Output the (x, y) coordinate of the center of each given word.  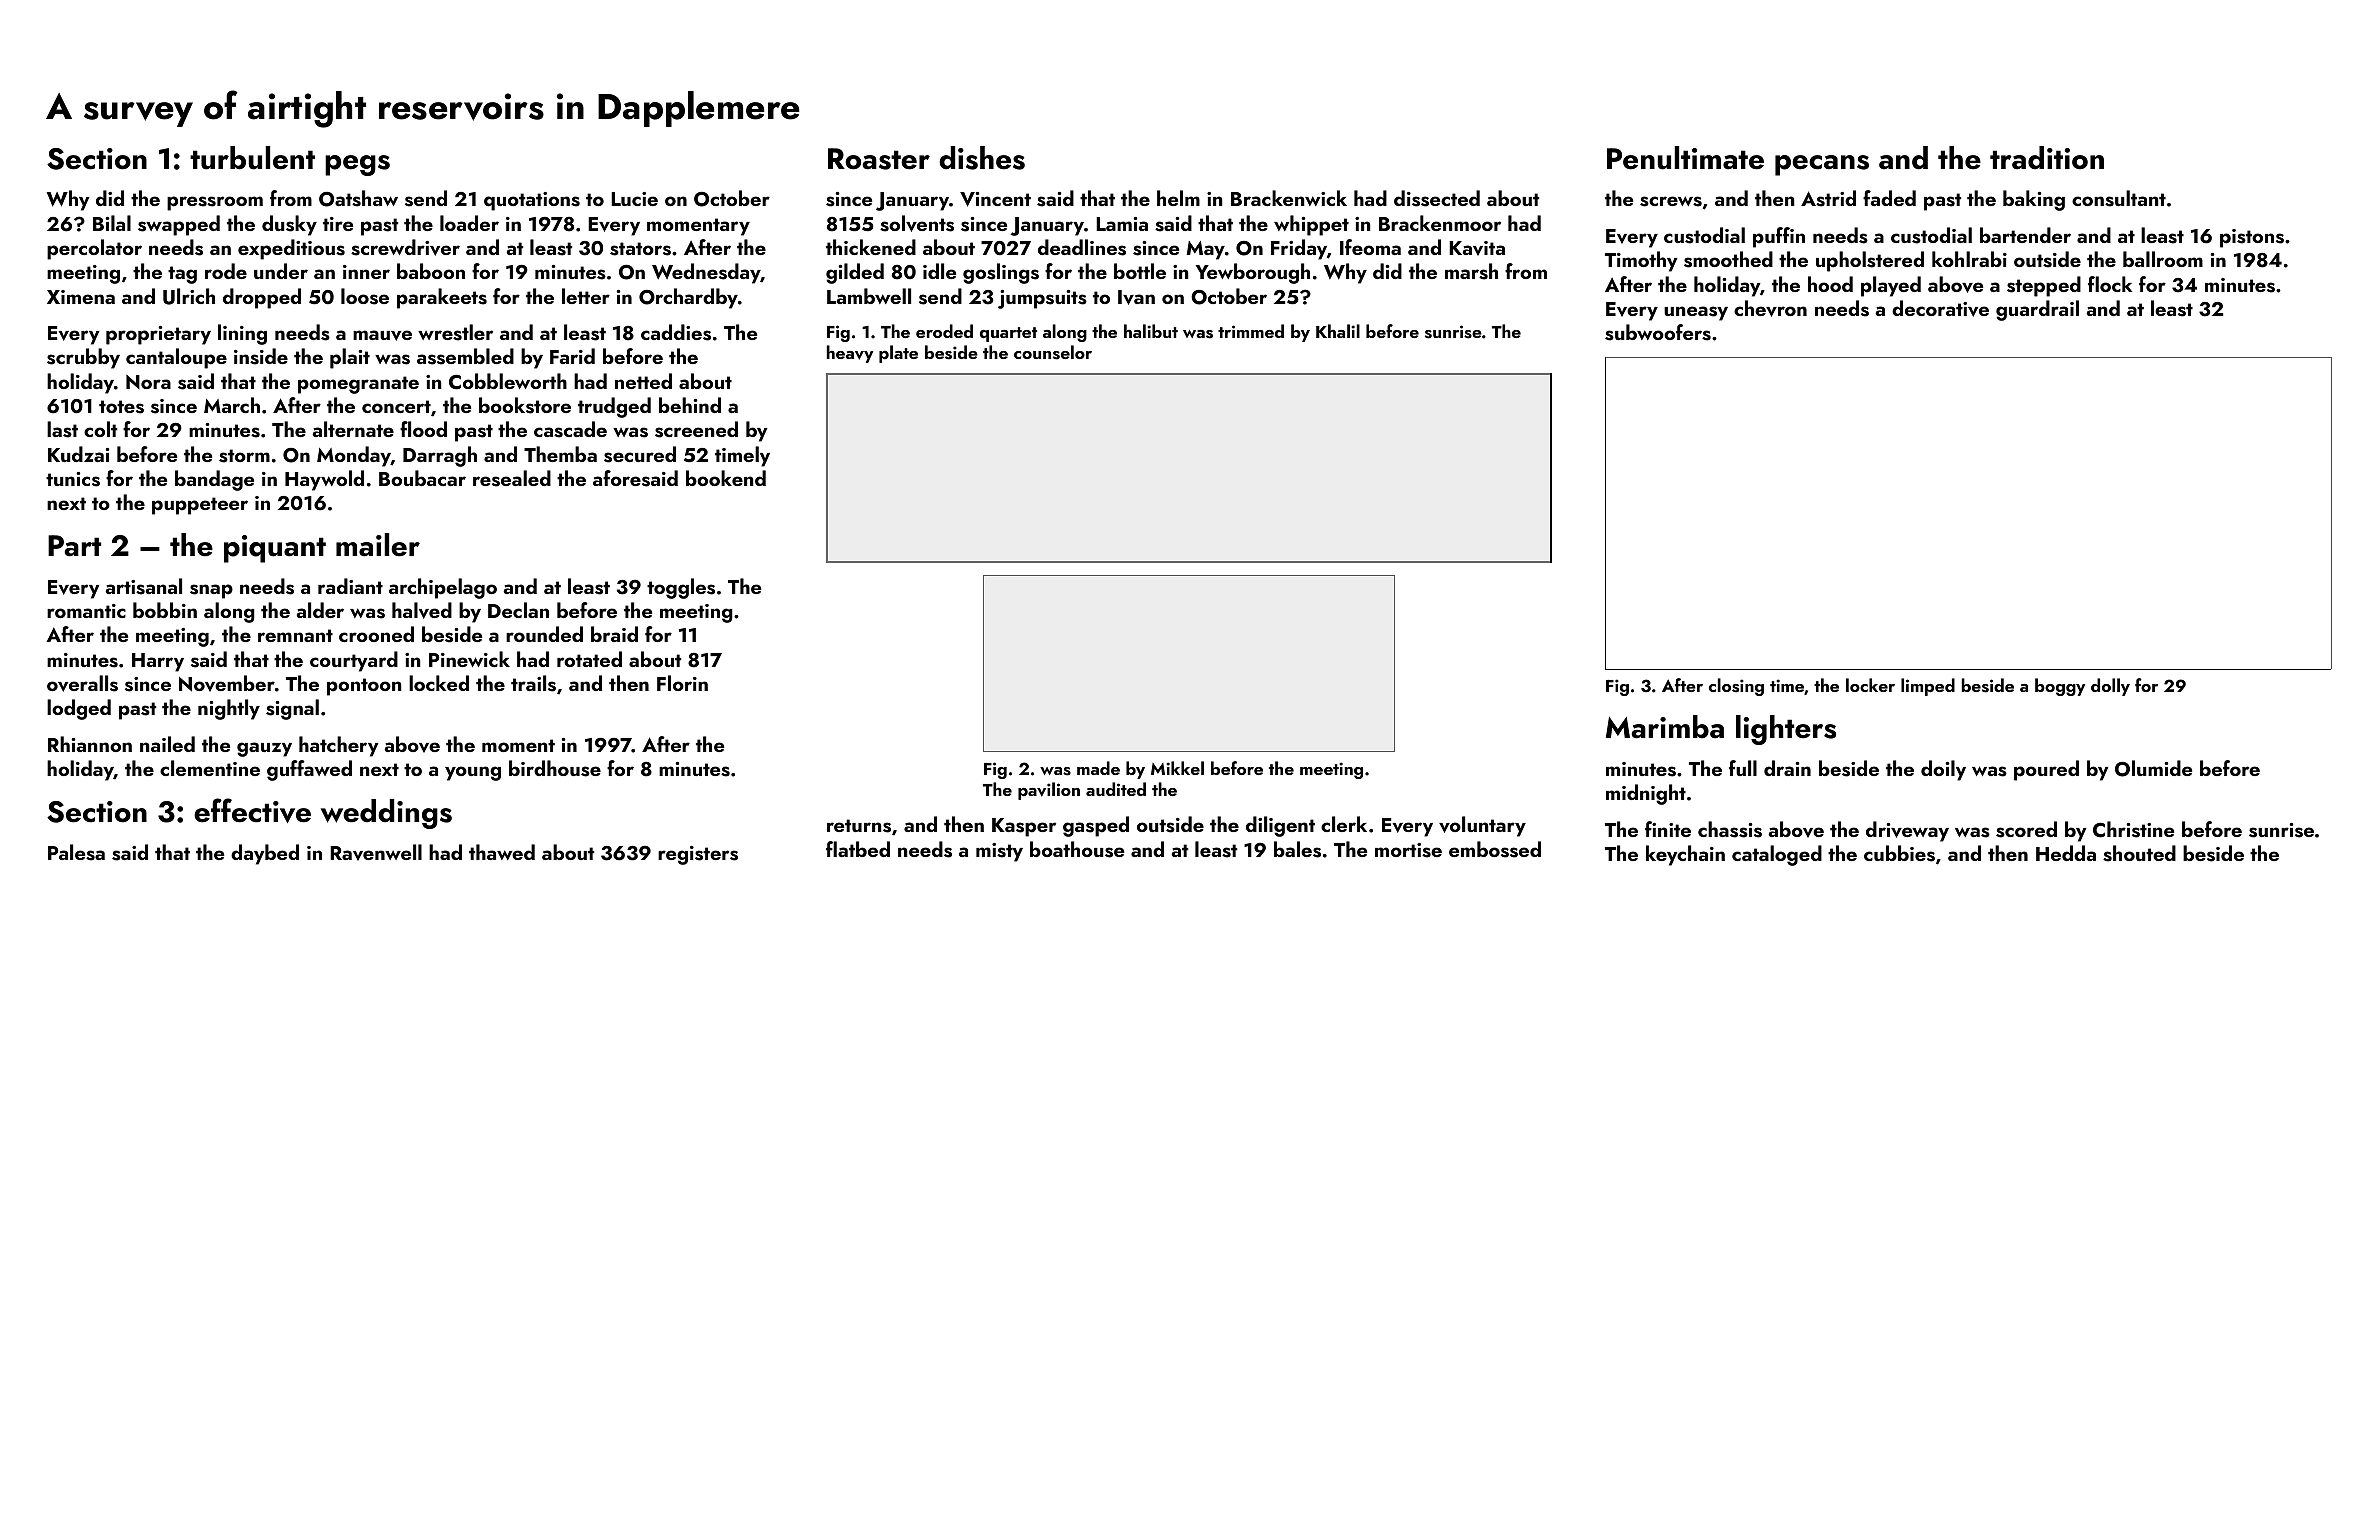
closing (1736, 687)
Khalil (1338, 331)
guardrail (2037, 310)
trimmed (1251, 331)
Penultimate (1685, 158)
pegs (357, 165)
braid (614, 634)
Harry (158, 662)
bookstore (525, 405)
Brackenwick (1289, 198)
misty (999, 852)
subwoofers (1658, 332)
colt (100, 429)
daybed (265, 854)
